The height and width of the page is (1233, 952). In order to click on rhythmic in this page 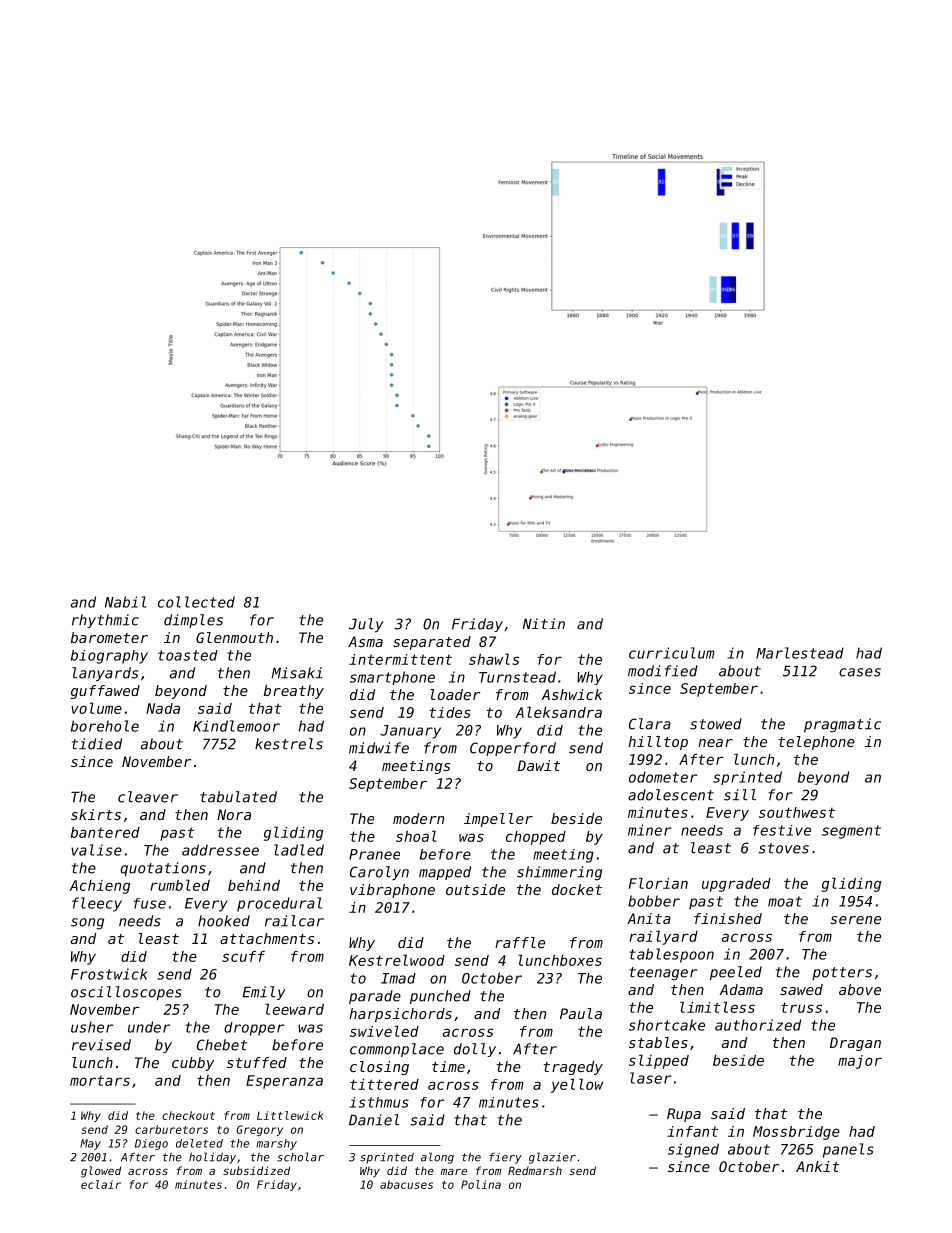, I will do `click(105, 621)`.
